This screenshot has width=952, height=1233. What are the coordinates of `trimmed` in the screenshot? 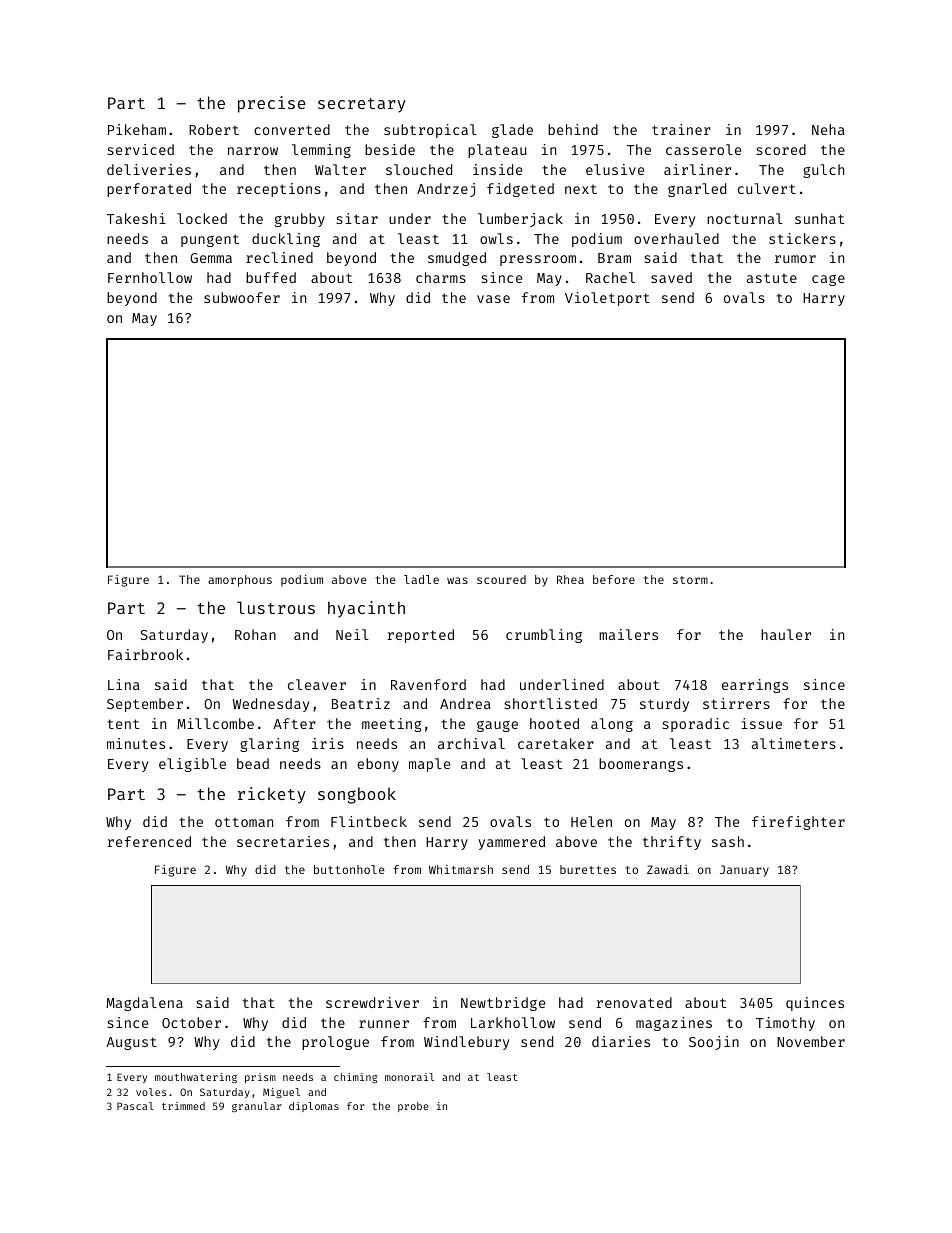 It's located at (183, 1106).
